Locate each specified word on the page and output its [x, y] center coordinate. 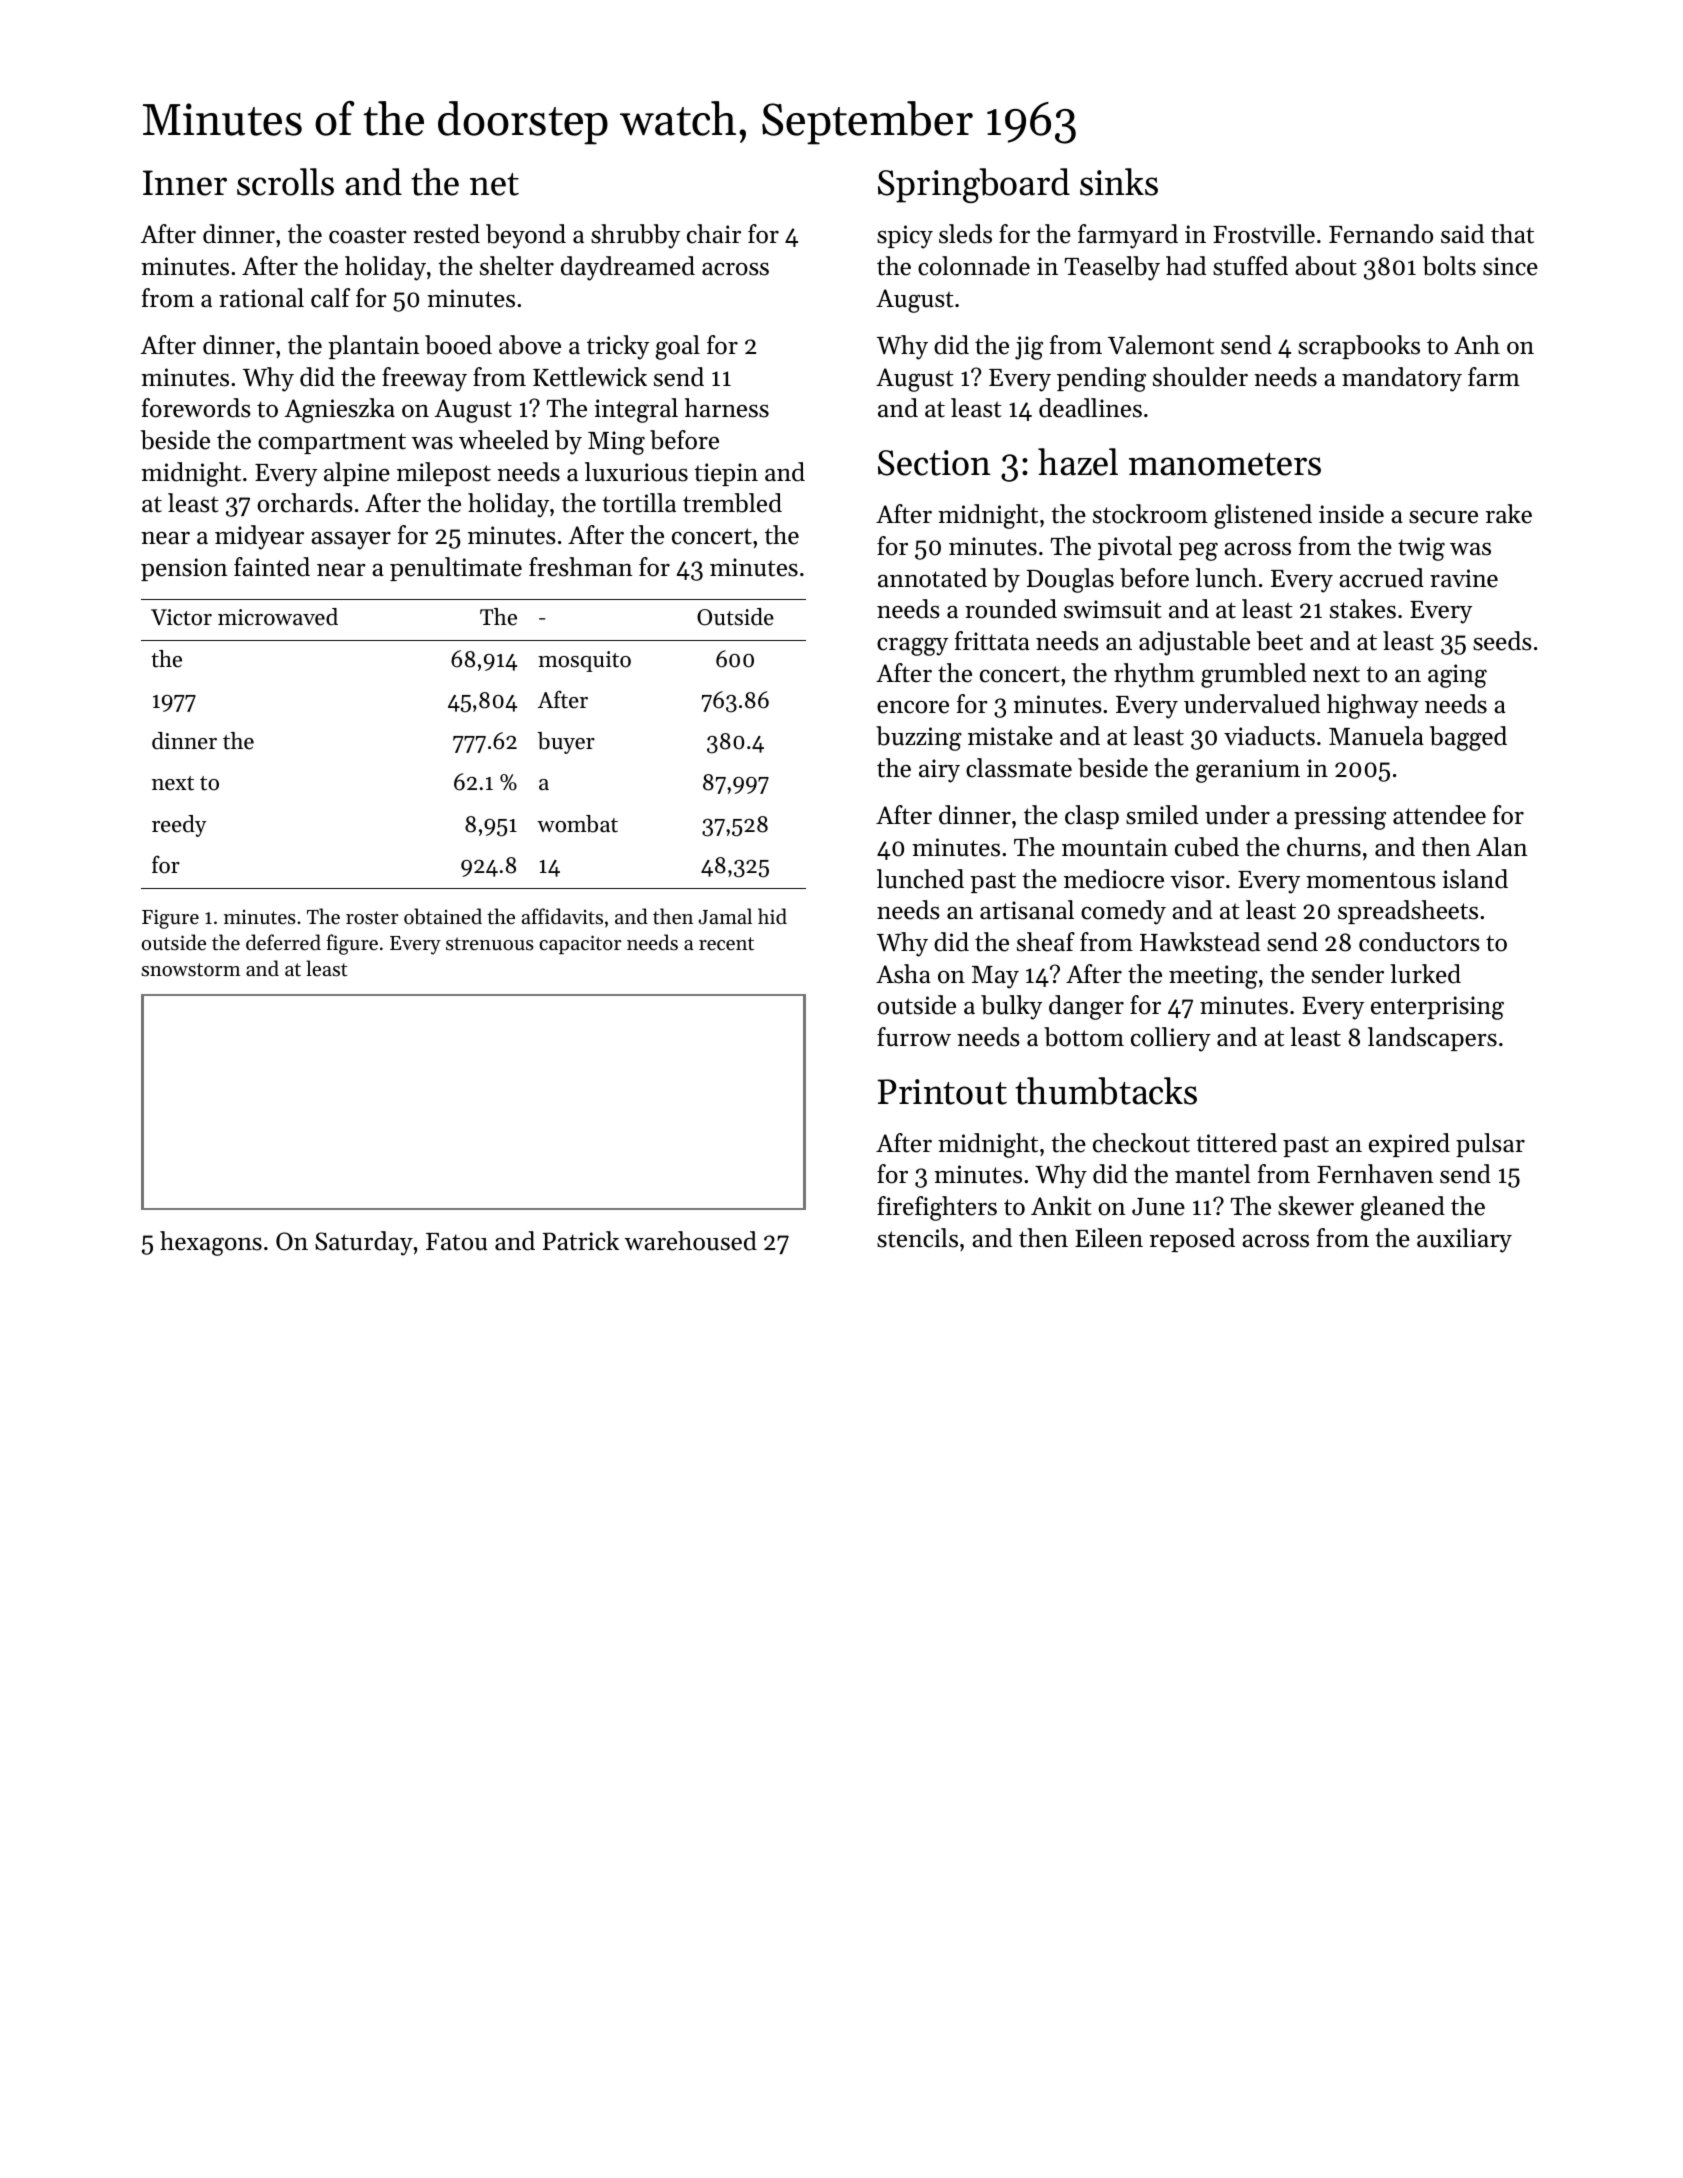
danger [1086, 1007]
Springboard [974, 185]
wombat [577, 824]
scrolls [285, 182]
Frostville [1264, 234]
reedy [179, 826]
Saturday [364, 1243]
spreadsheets [1408, 912]
